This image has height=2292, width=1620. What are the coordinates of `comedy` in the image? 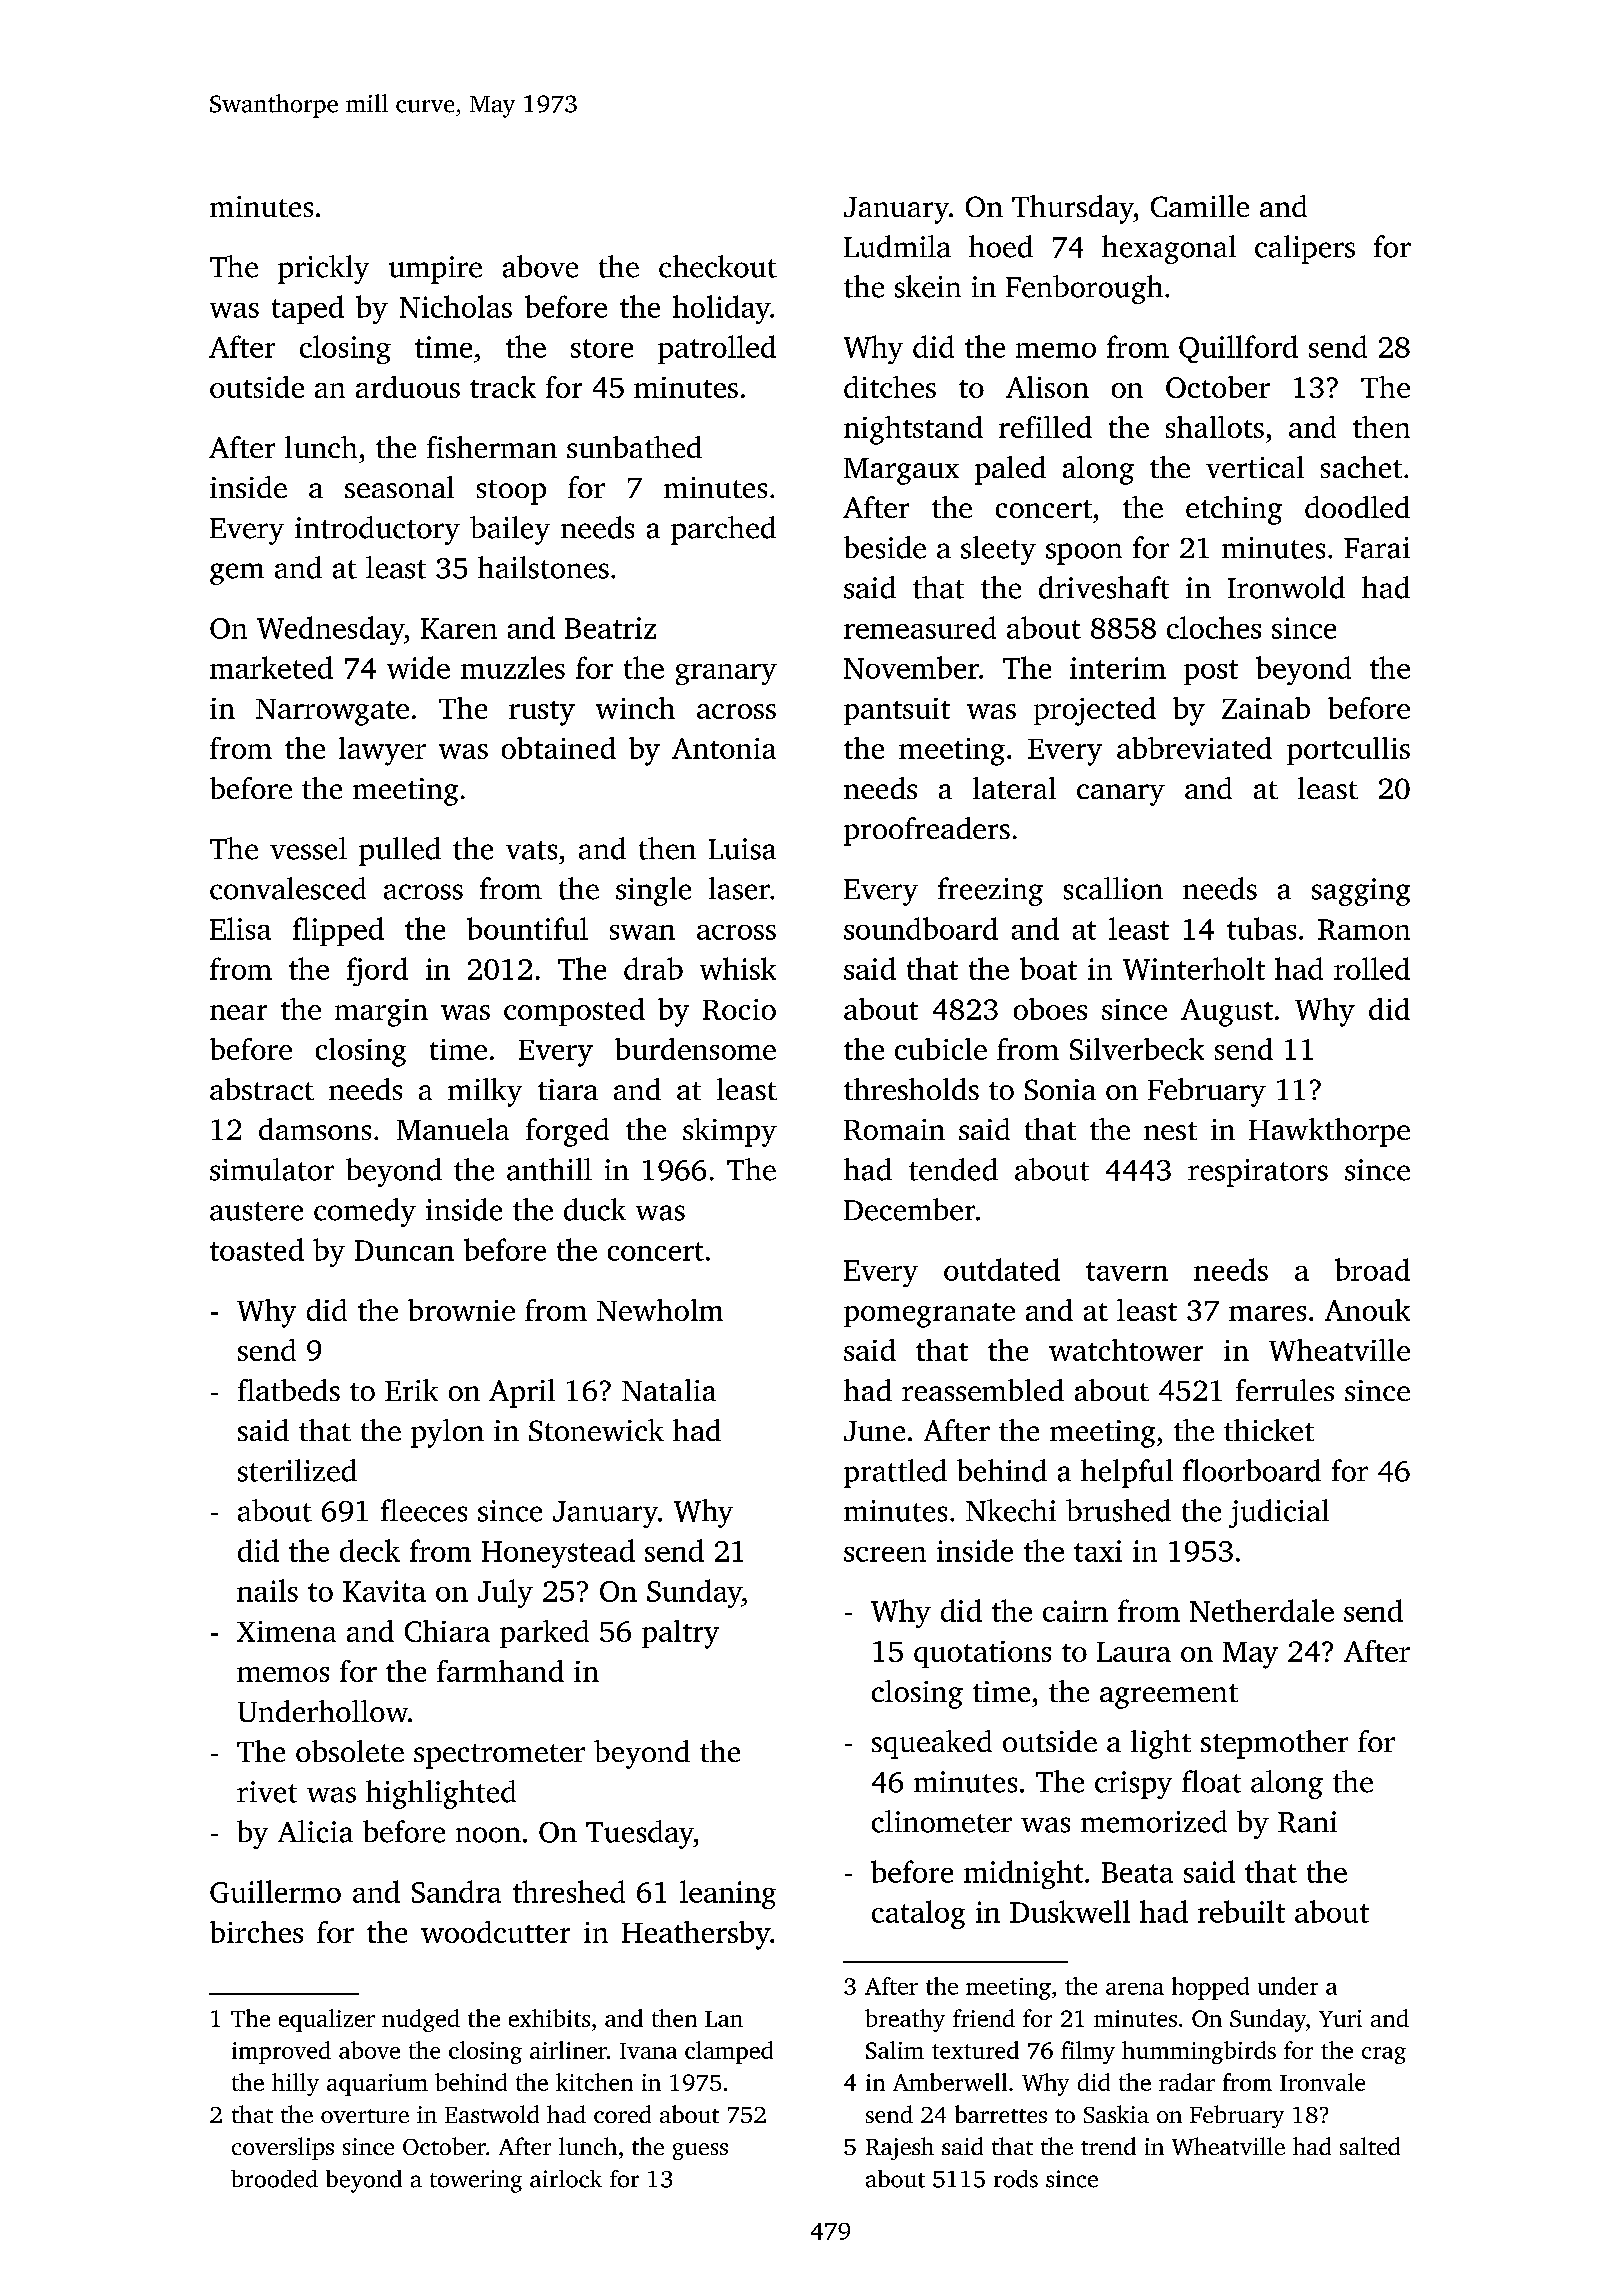 It's located at (365, 1212).
